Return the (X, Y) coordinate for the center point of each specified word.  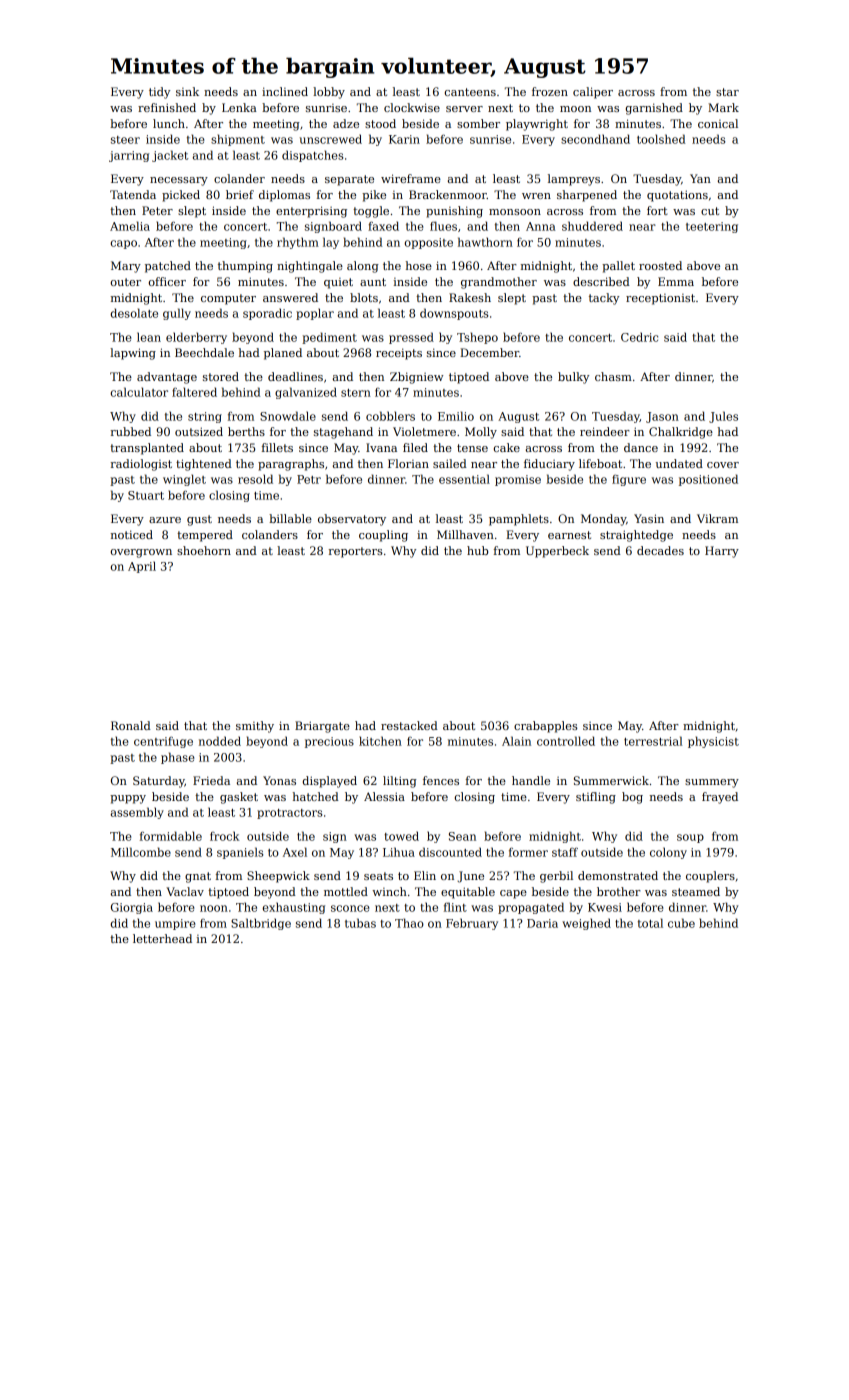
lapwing (133, 354)
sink (187, 91)
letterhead (162, 938)
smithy (255, 727)
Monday (603, 520)
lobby (329, 93)
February (472, 924)
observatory (352, 520)
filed (415, 447)
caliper (593, 93)
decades (660, 550)
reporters (356, 552)
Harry (722, 552)
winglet (184, 480)
